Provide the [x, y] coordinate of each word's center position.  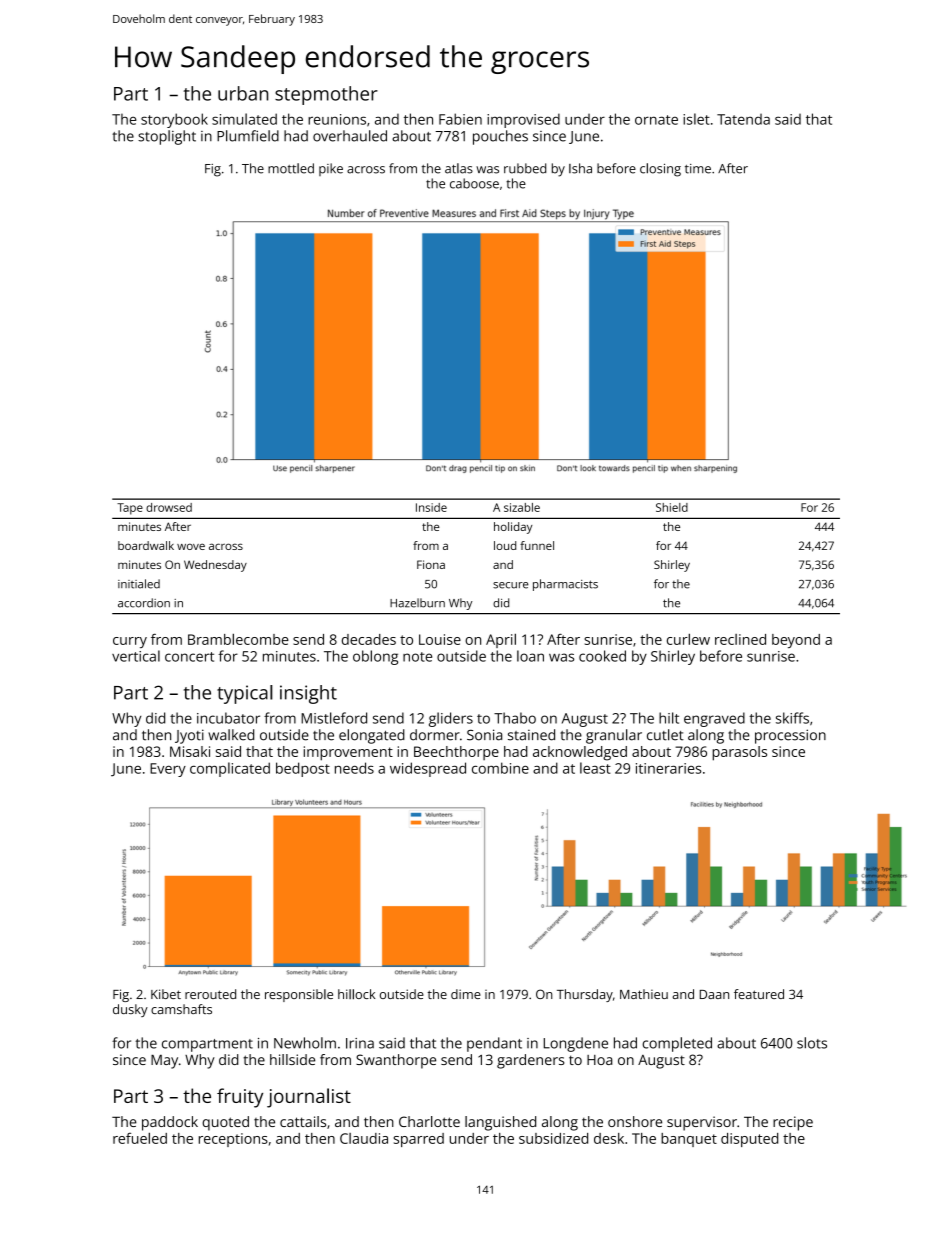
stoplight [167, 137]
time [698, 169]
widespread [428, 769]
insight [308, 694]
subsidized [553, 1138]
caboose [474, 183]
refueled [140, 1138]
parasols [739, 753]
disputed [749, 1140]
